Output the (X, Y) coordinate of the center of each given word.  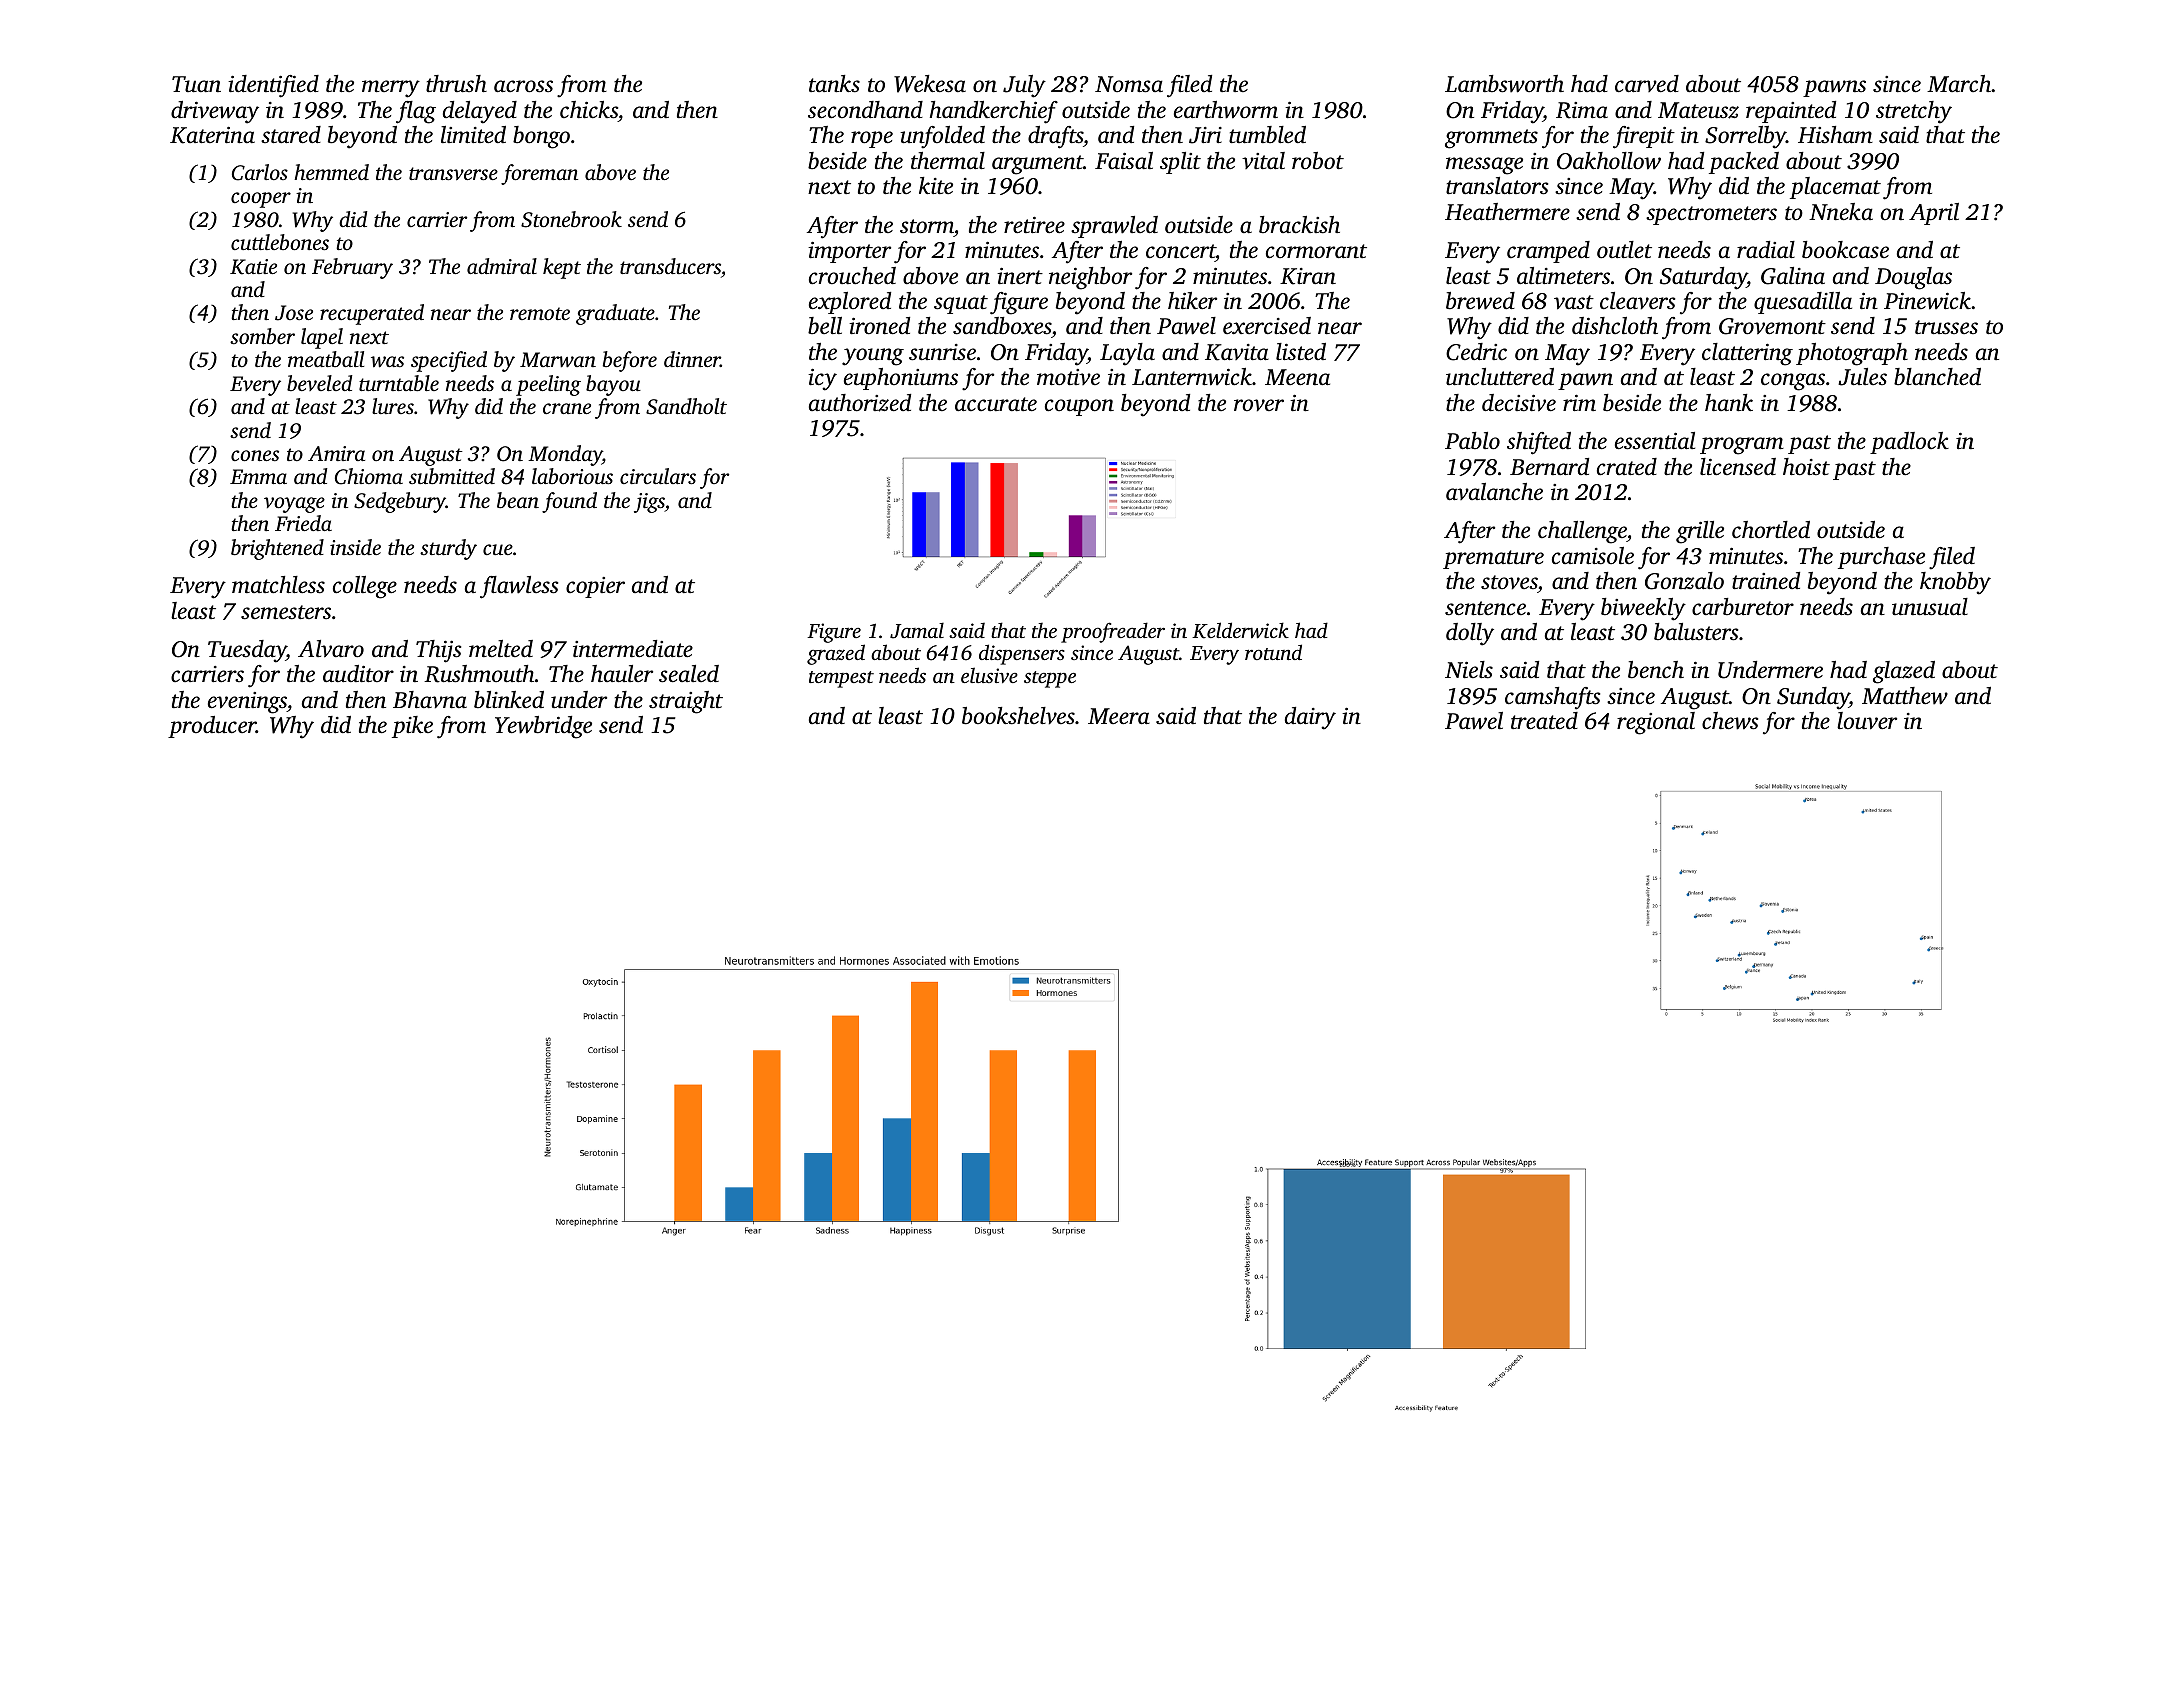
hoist (1806, 467)
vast (1574, 302)
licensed (1738, 467)
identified (273, 86)
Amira (336, 453)
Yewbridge (543, 727)
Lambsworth (1504, 84)
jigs (649, 503)
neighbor (1090, 278)
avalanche (1494, 492)
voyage (294, 505)
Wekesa (930, 84)
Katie (253, 267)
